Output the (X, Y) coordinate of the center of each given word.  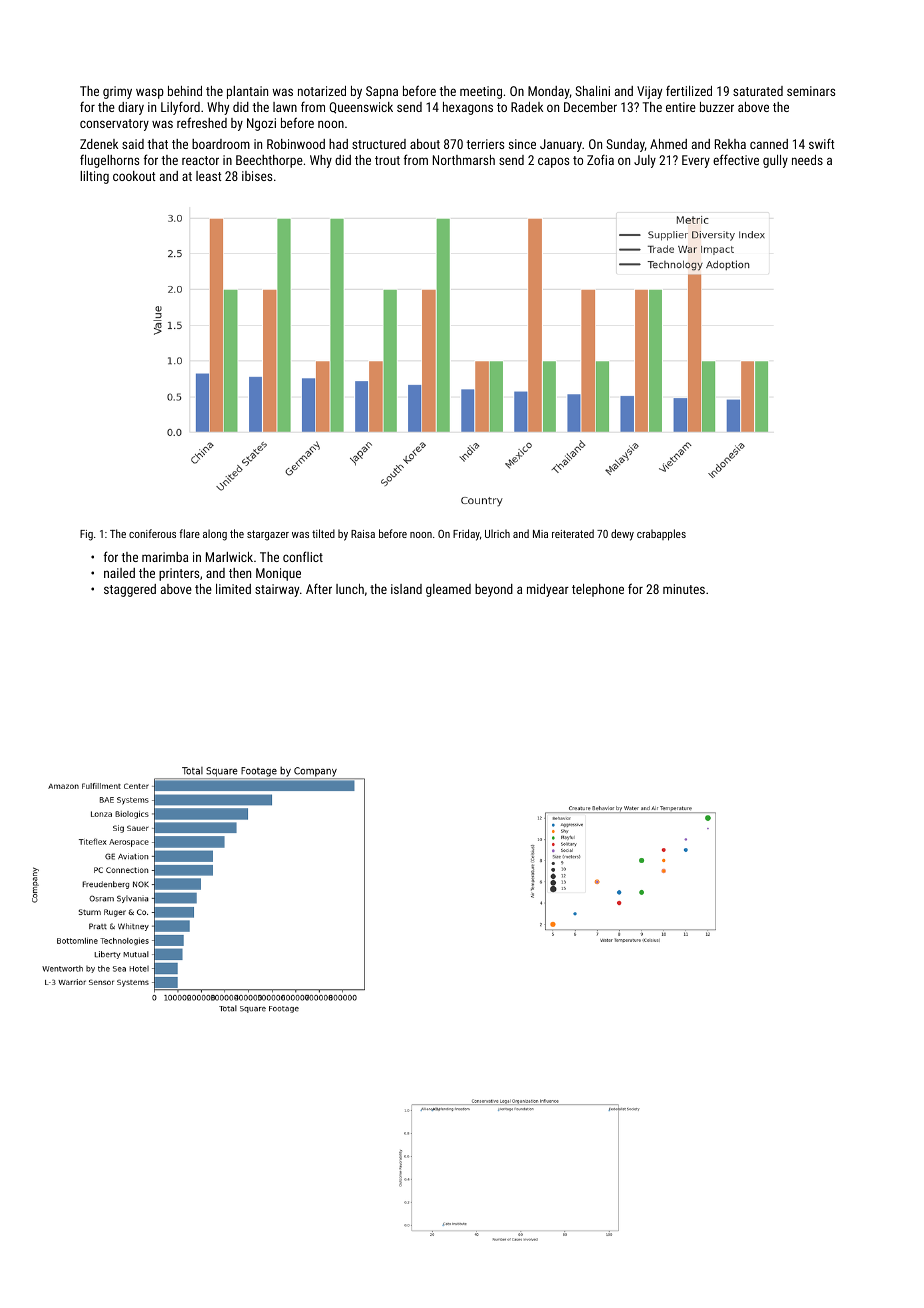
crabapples (661, 535)
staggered (130, 590)
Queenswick (361, 108)
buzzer (717, 107)
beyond (494, 590)
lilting (94, 177)
